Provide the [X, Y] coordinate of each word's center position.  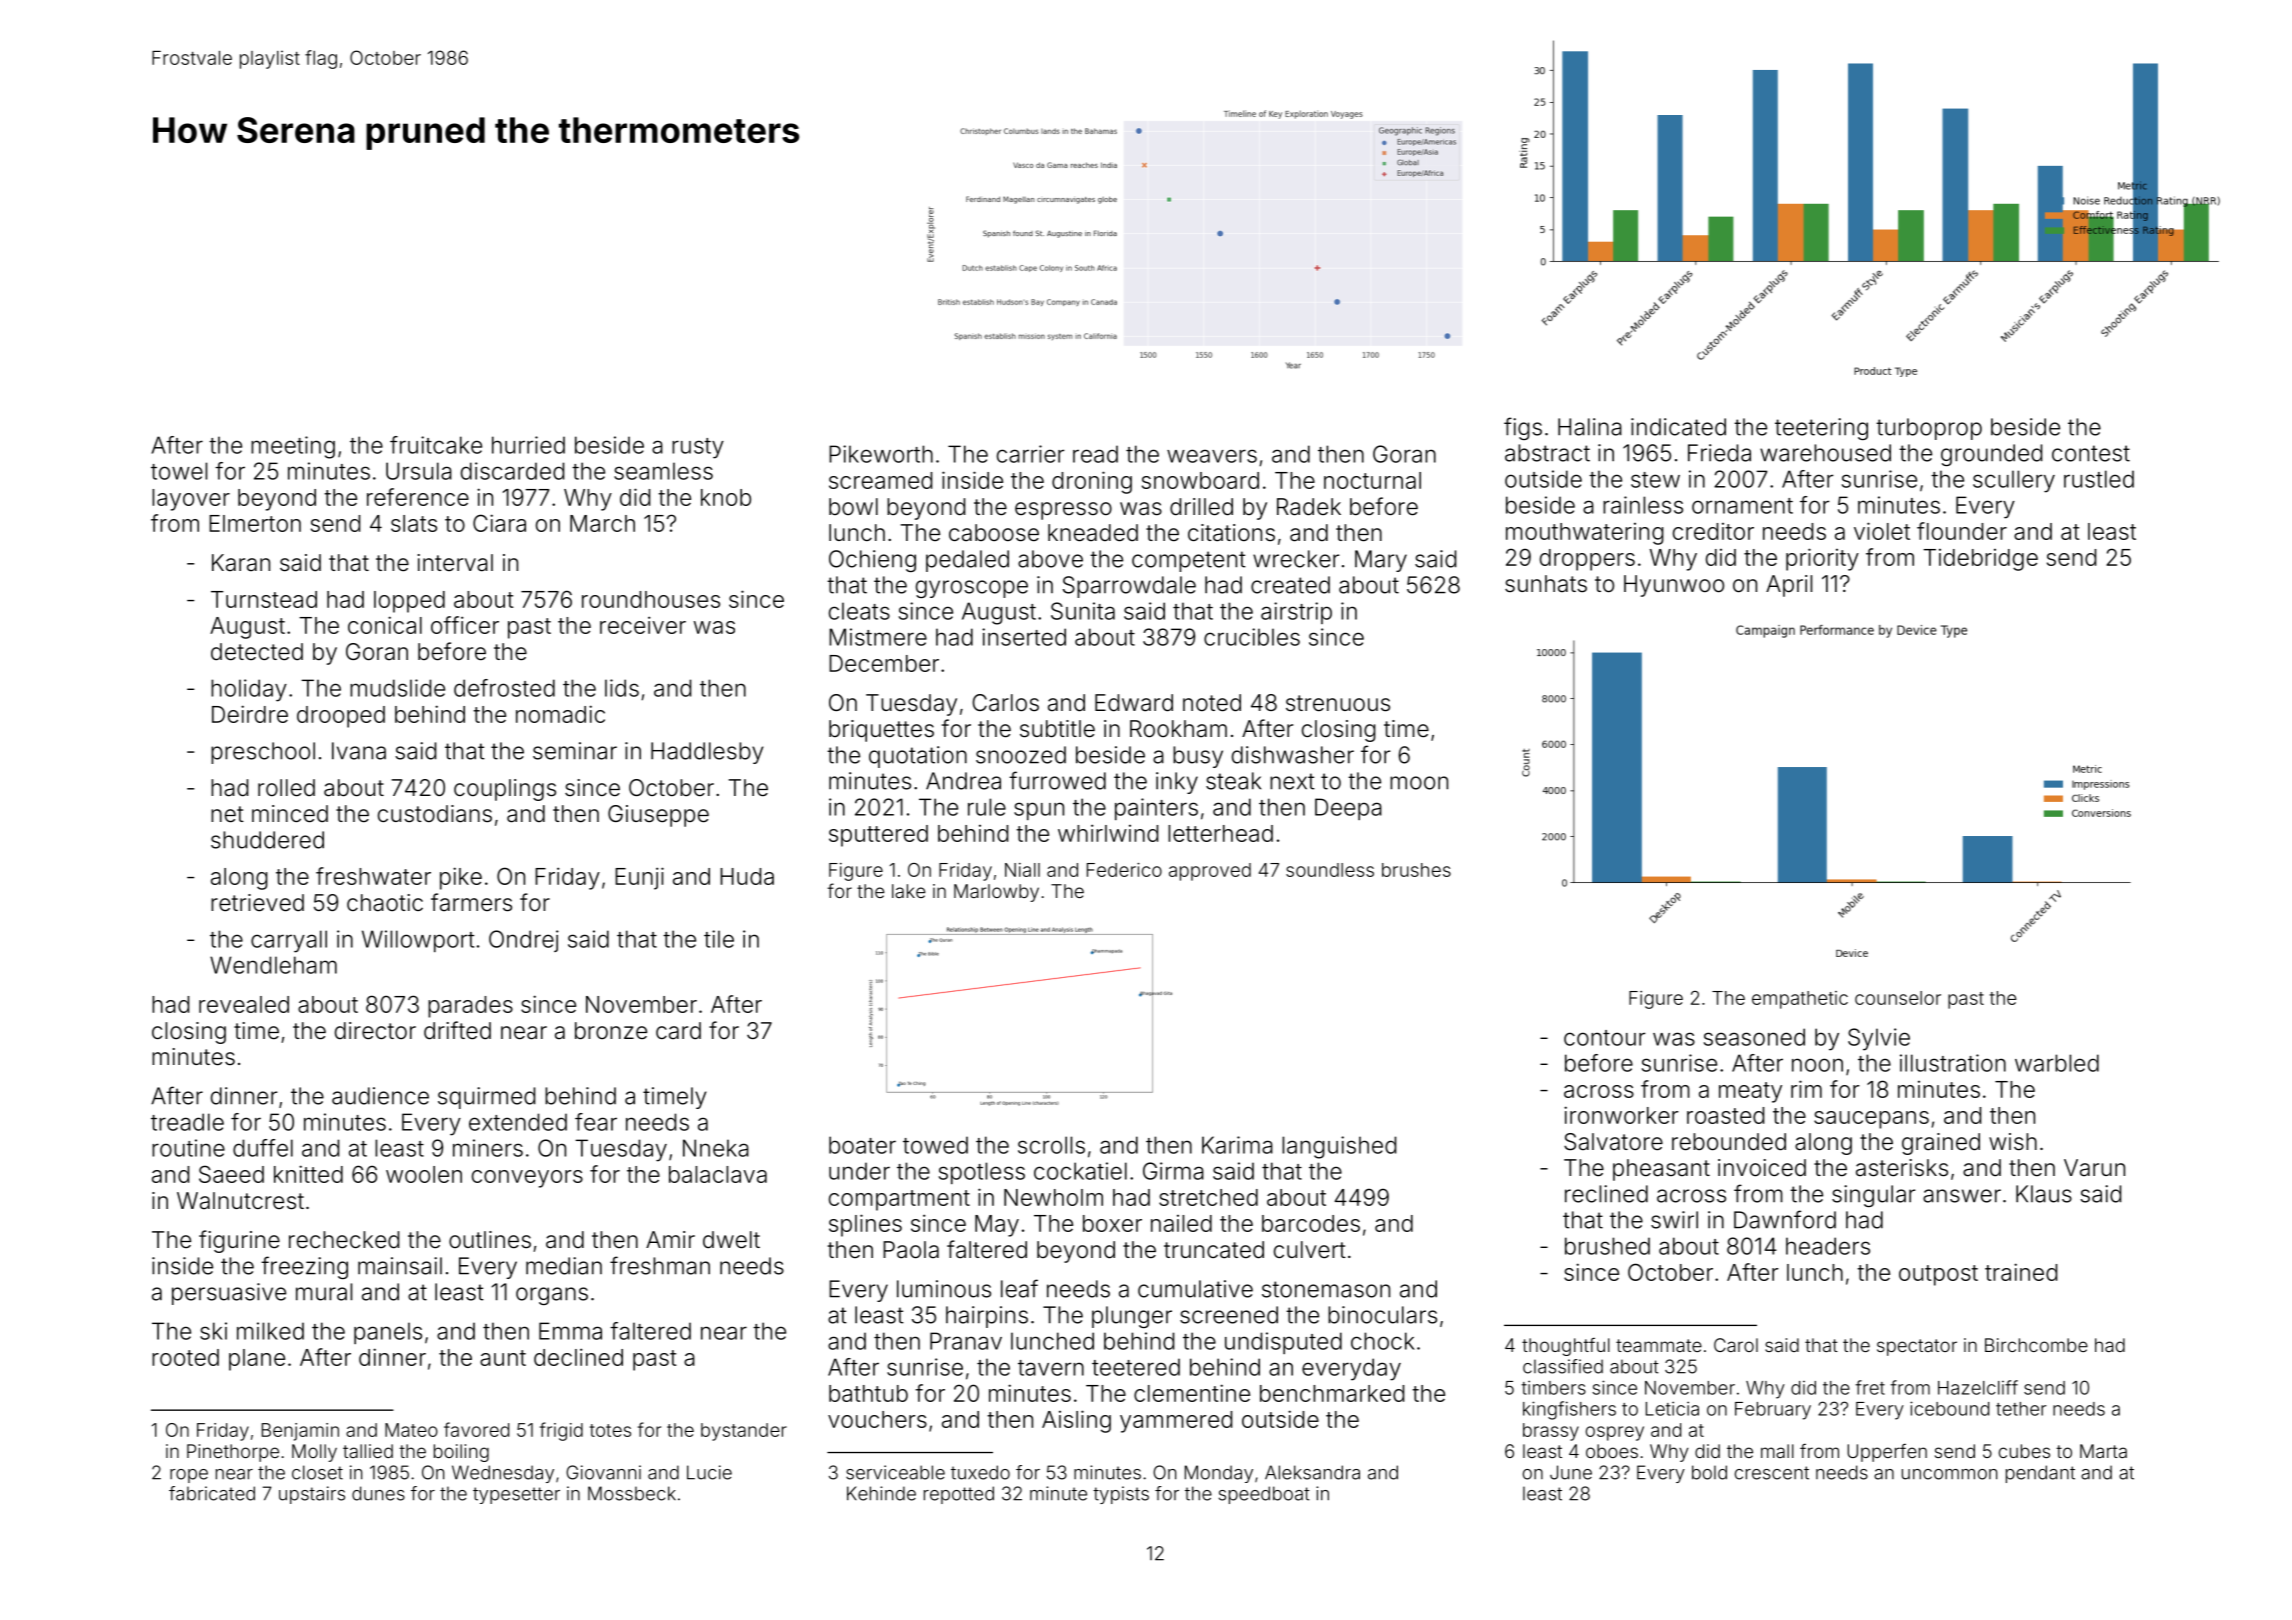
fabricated [212, 1493]
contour [1605, 1038]
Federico [1124, 870]
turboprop [1929, 429]
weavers [1212, 456]
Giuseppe [658, 816]
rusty [698, 448]
